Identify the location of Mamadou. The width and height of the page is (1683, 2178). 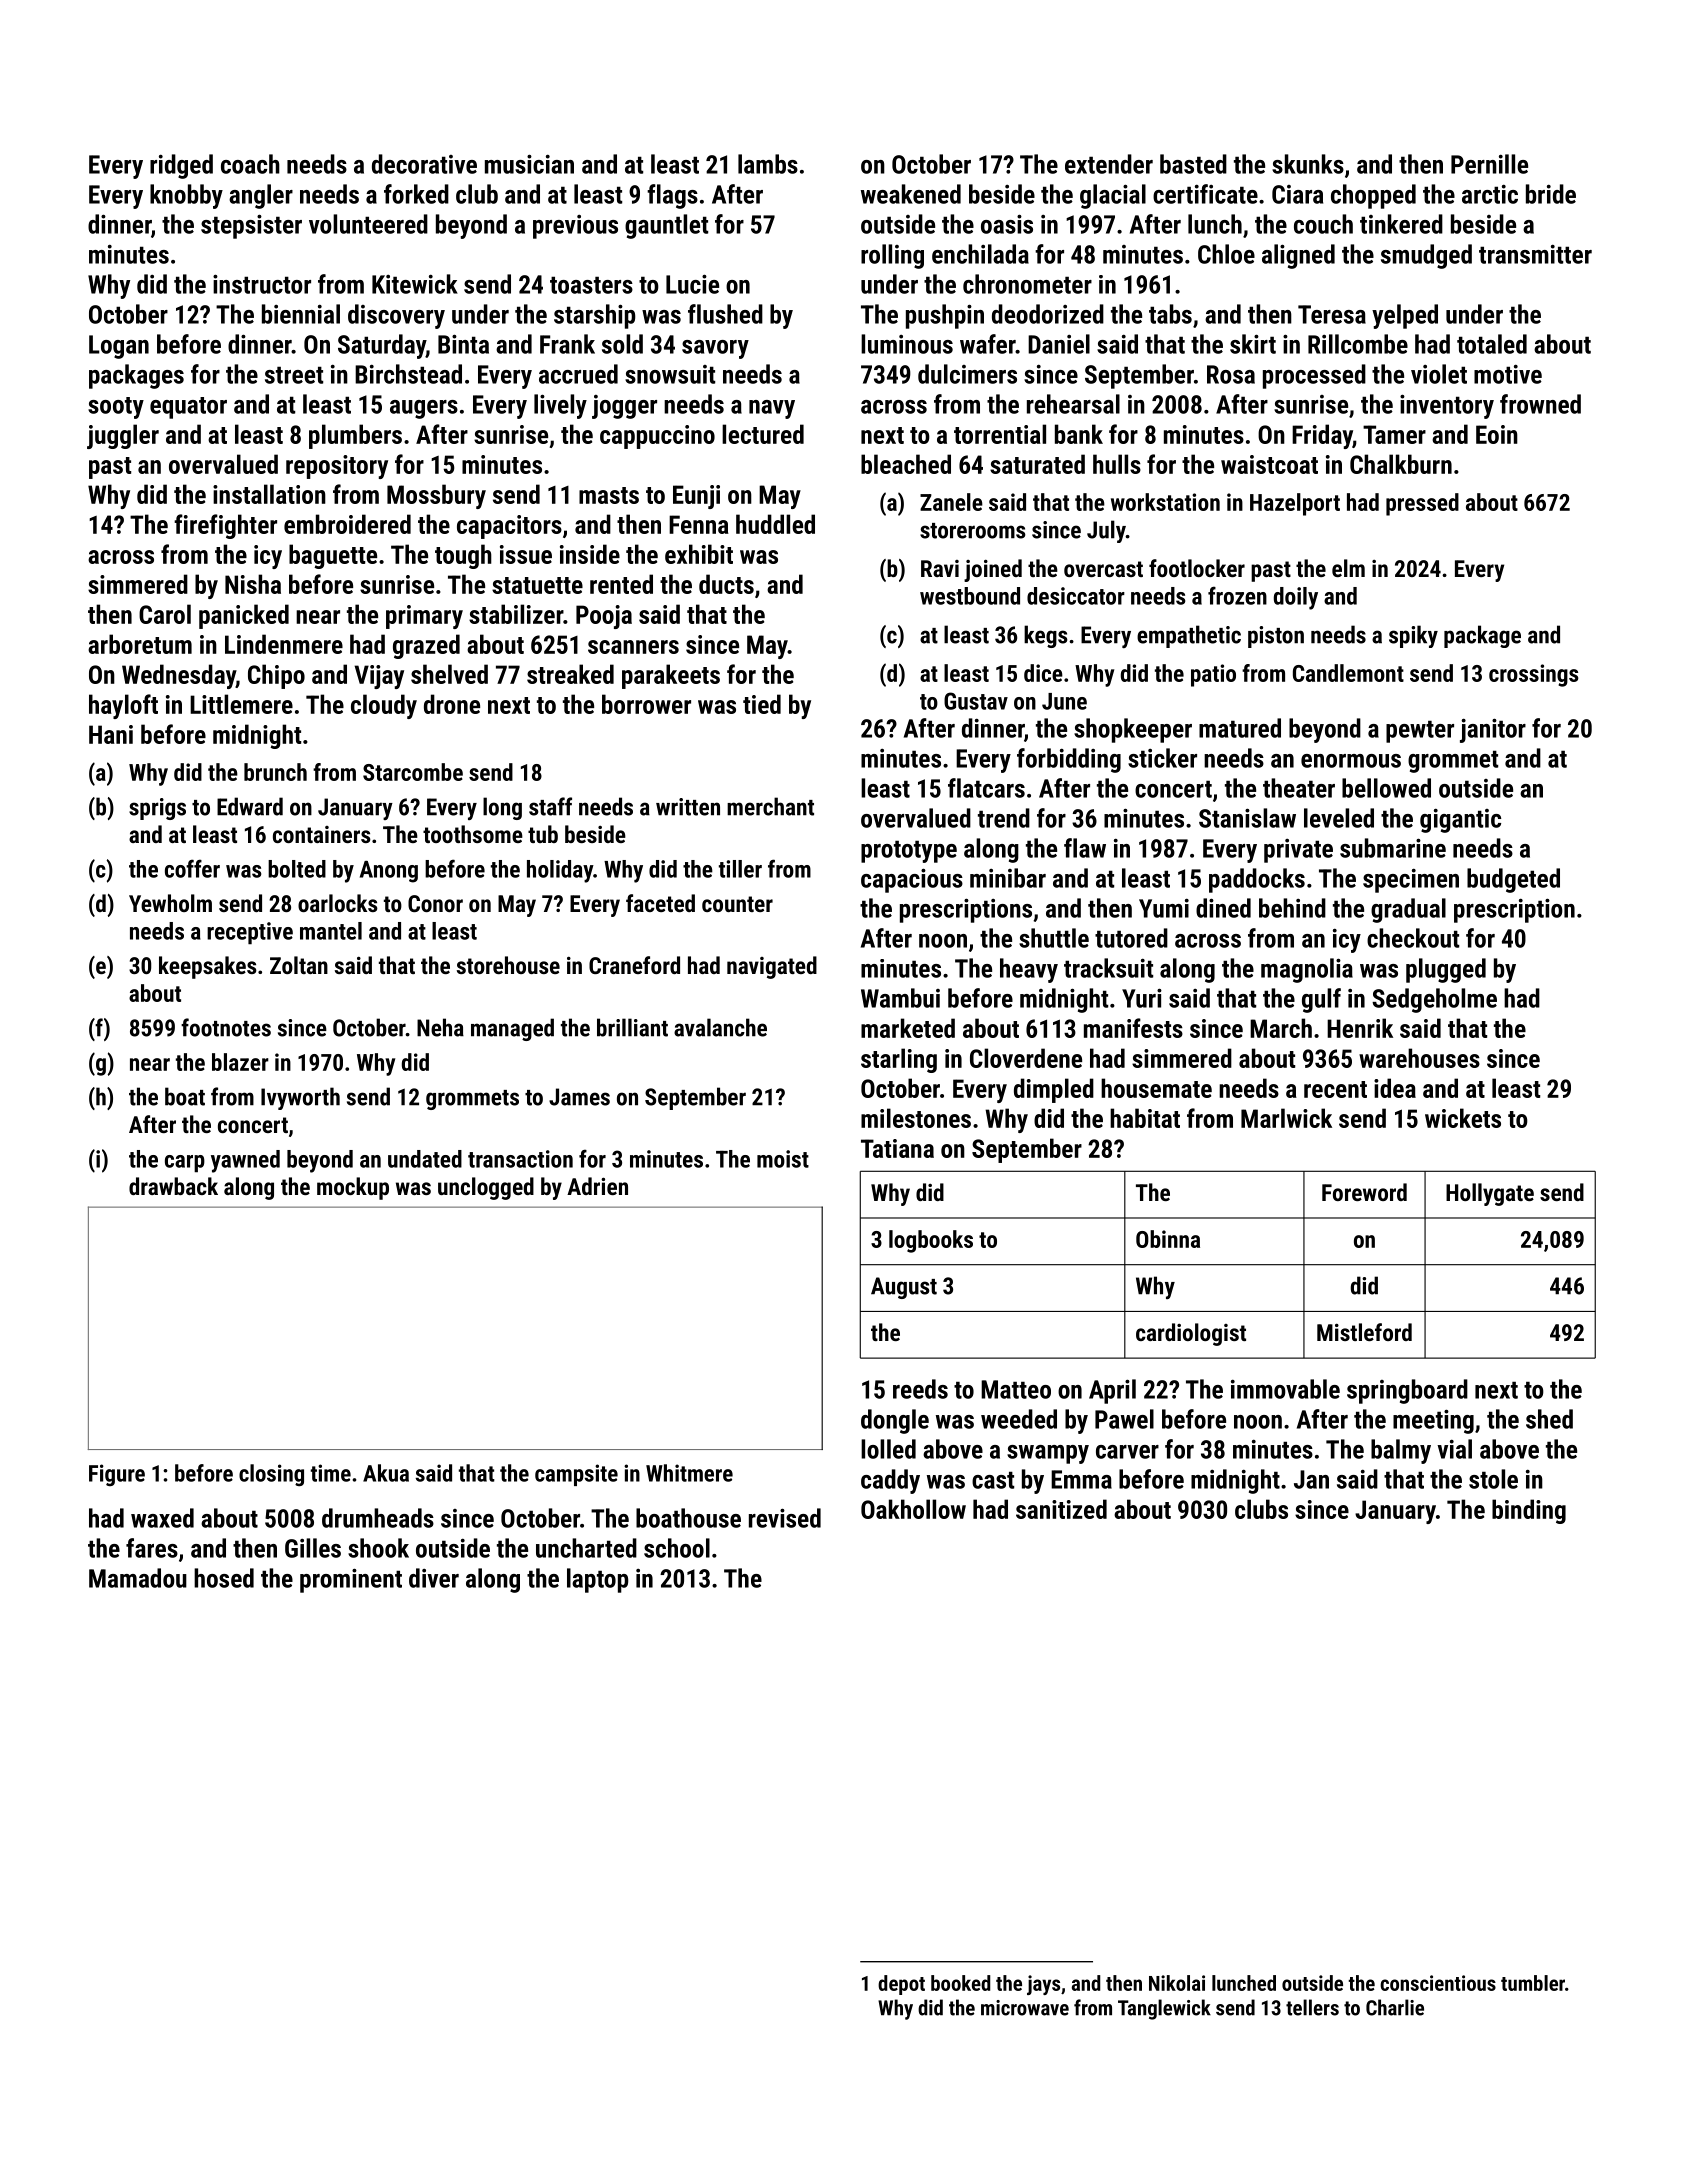
(138, 1578).
